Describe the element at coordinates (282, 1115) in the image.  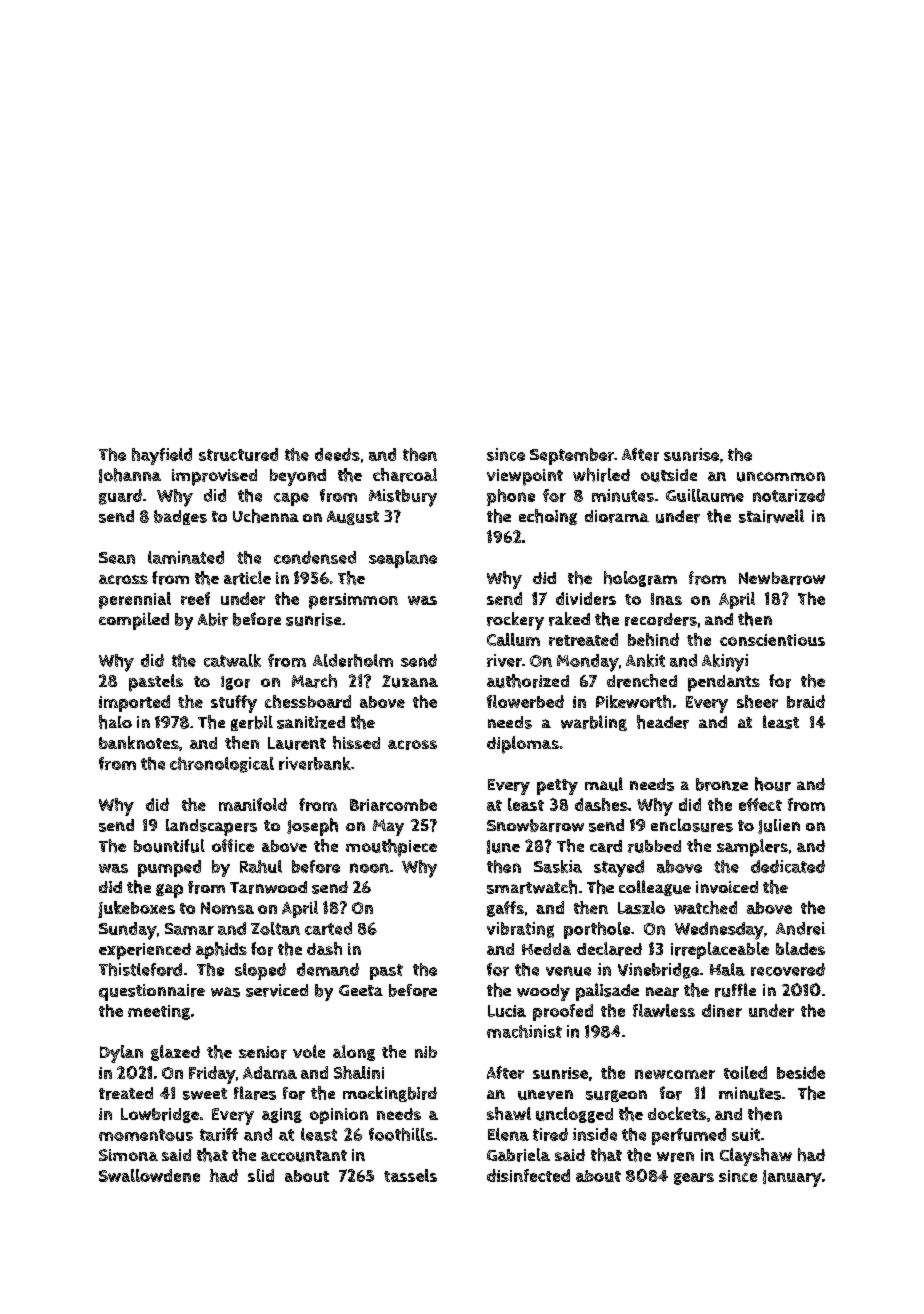
I see `aging` at that location.
